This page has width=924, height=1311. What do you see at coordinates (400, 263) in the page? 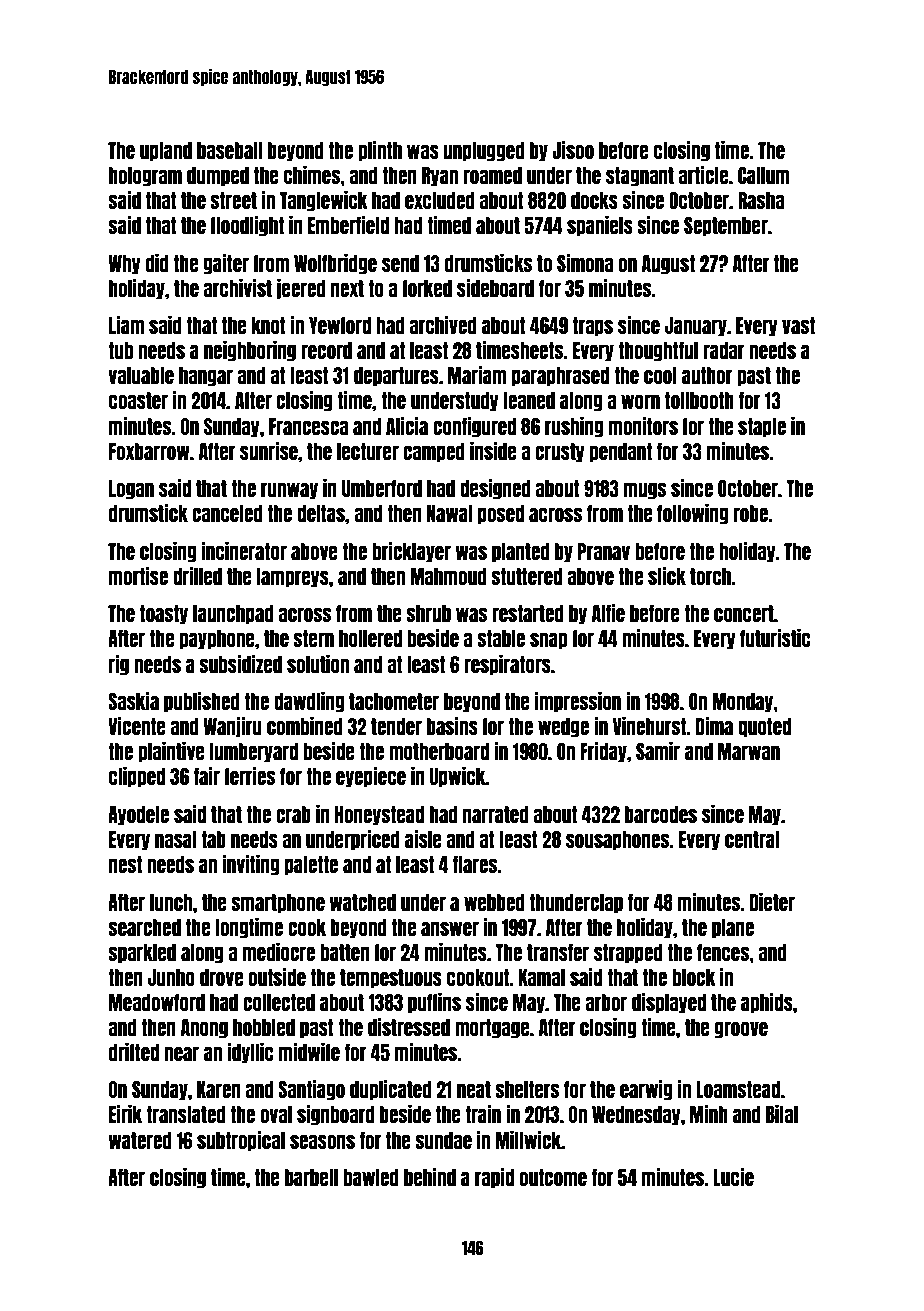
I see `send` at bounding box center [400, 263].
